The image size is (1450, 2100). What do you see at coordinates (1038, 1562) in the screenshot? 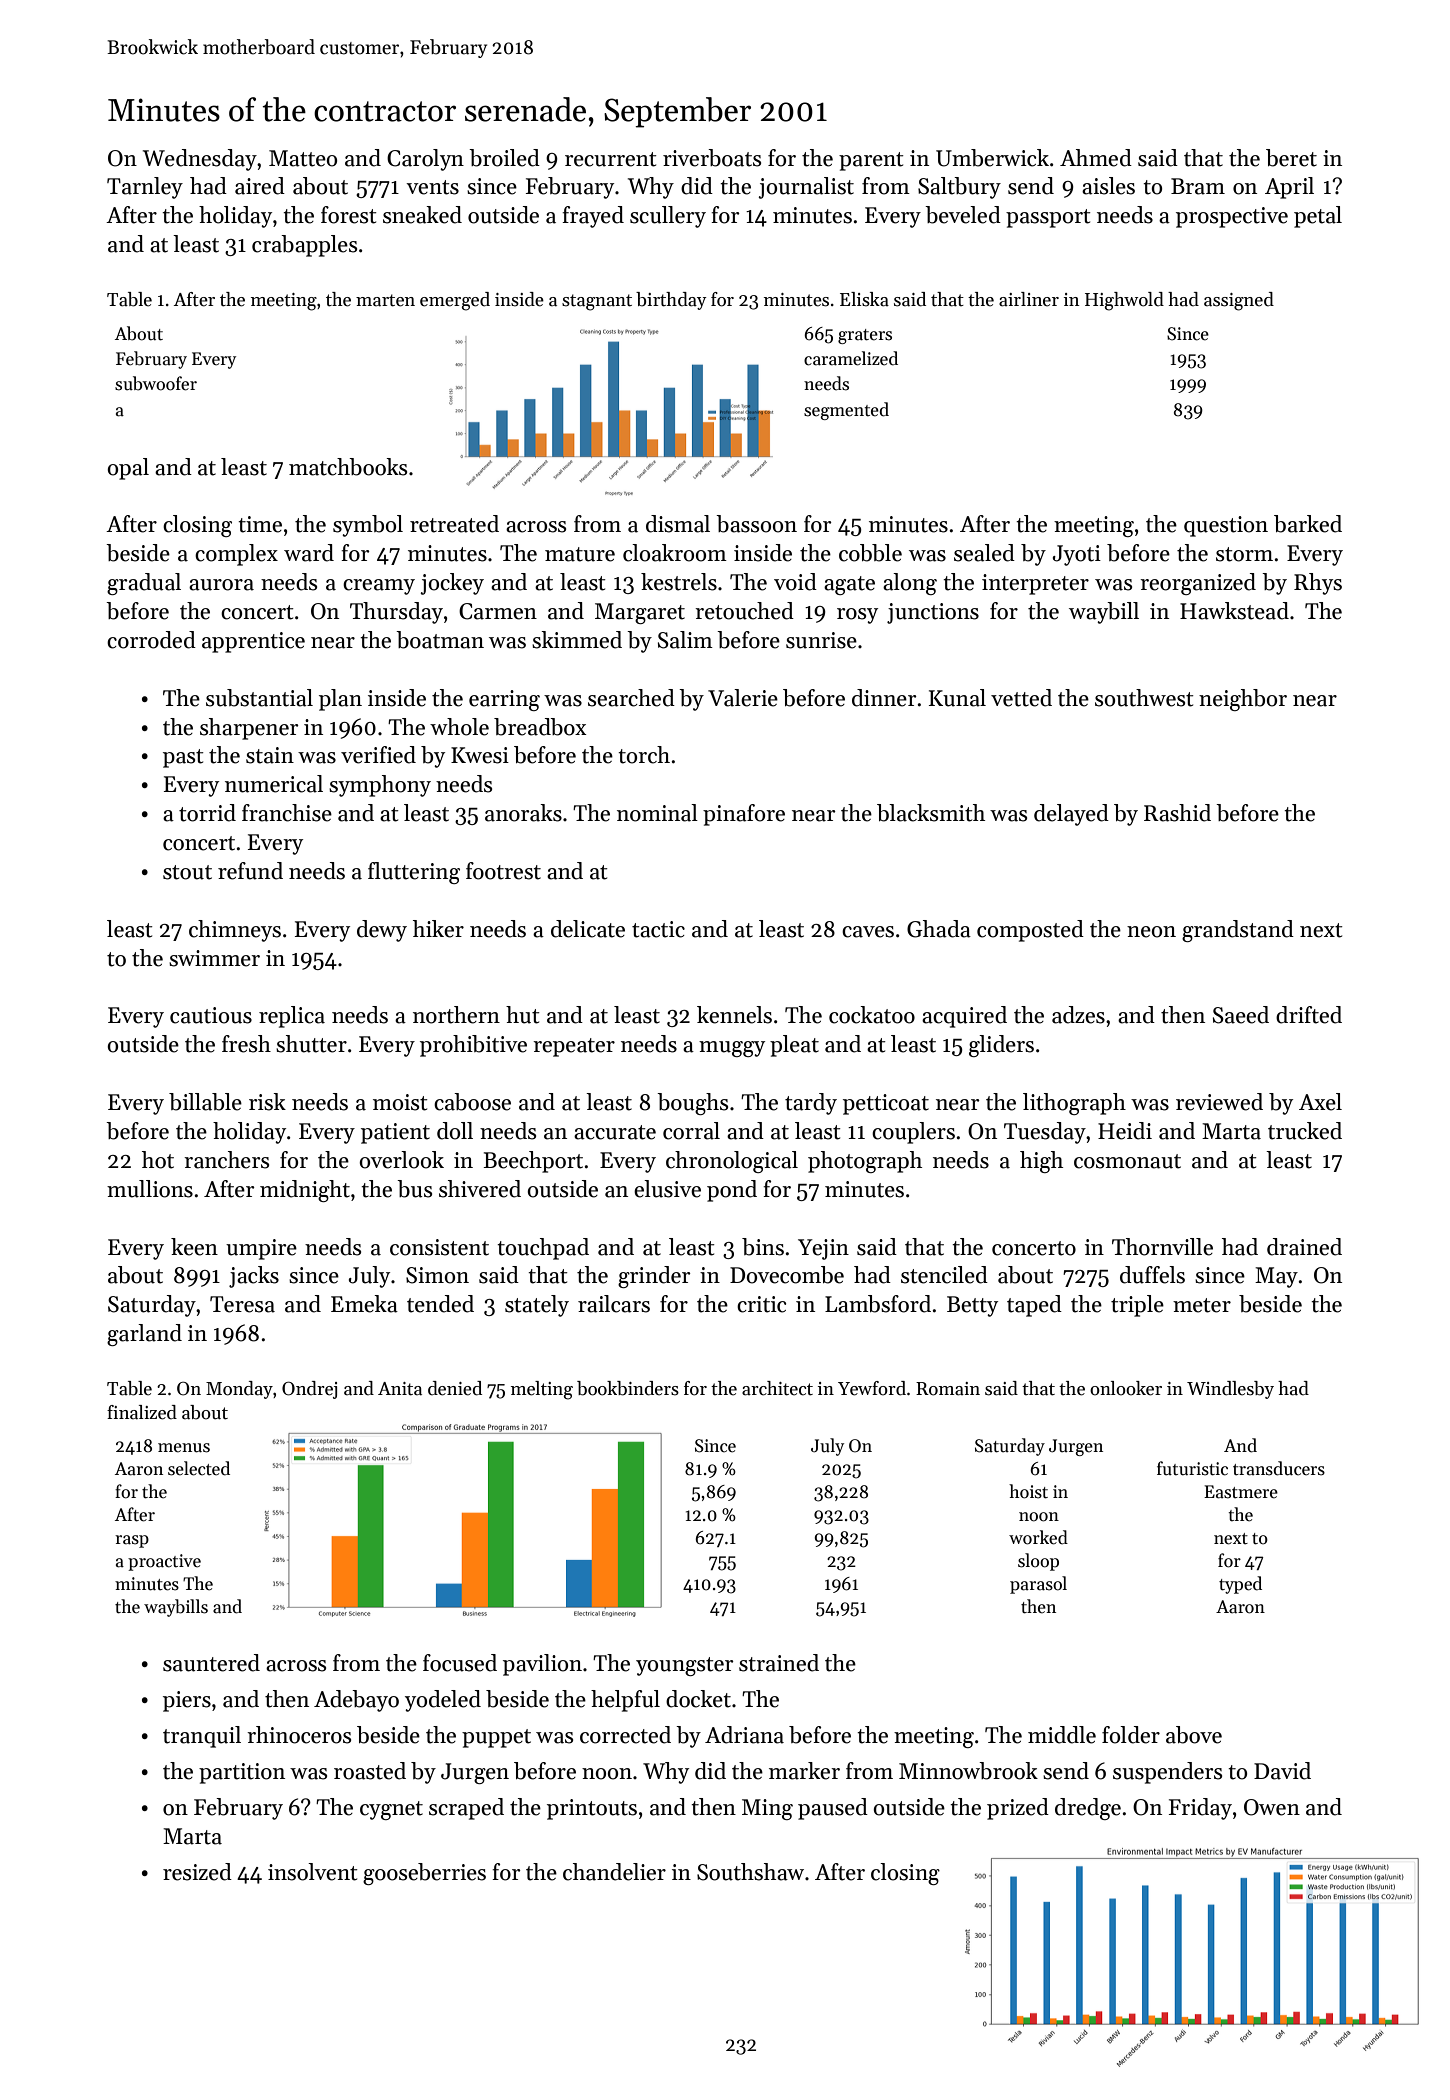
I see `sloop` at bounding box center [1038, 1562].
